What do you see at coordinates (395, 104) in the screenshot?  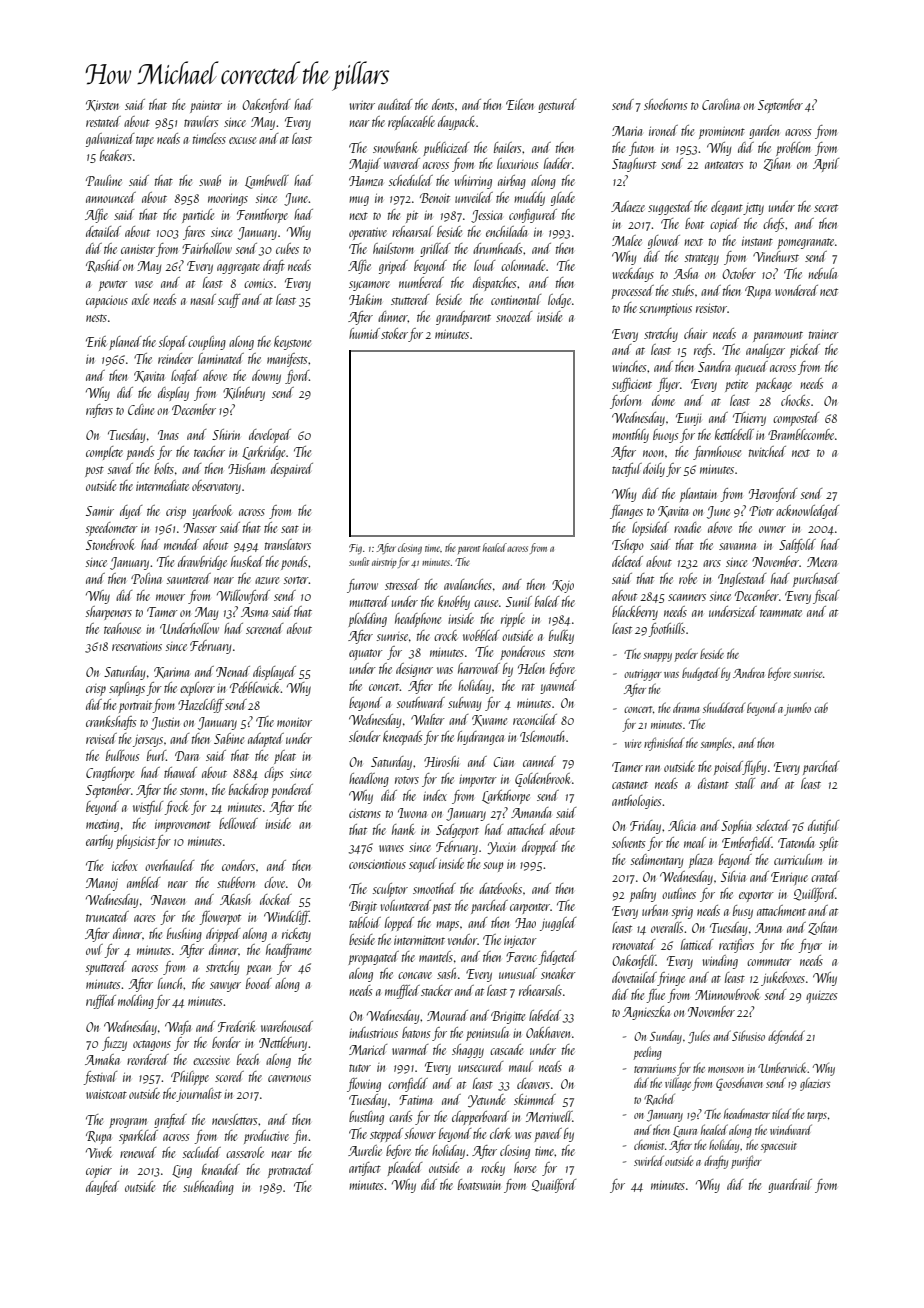 I see `audited` at bounding box center [395, 104].
